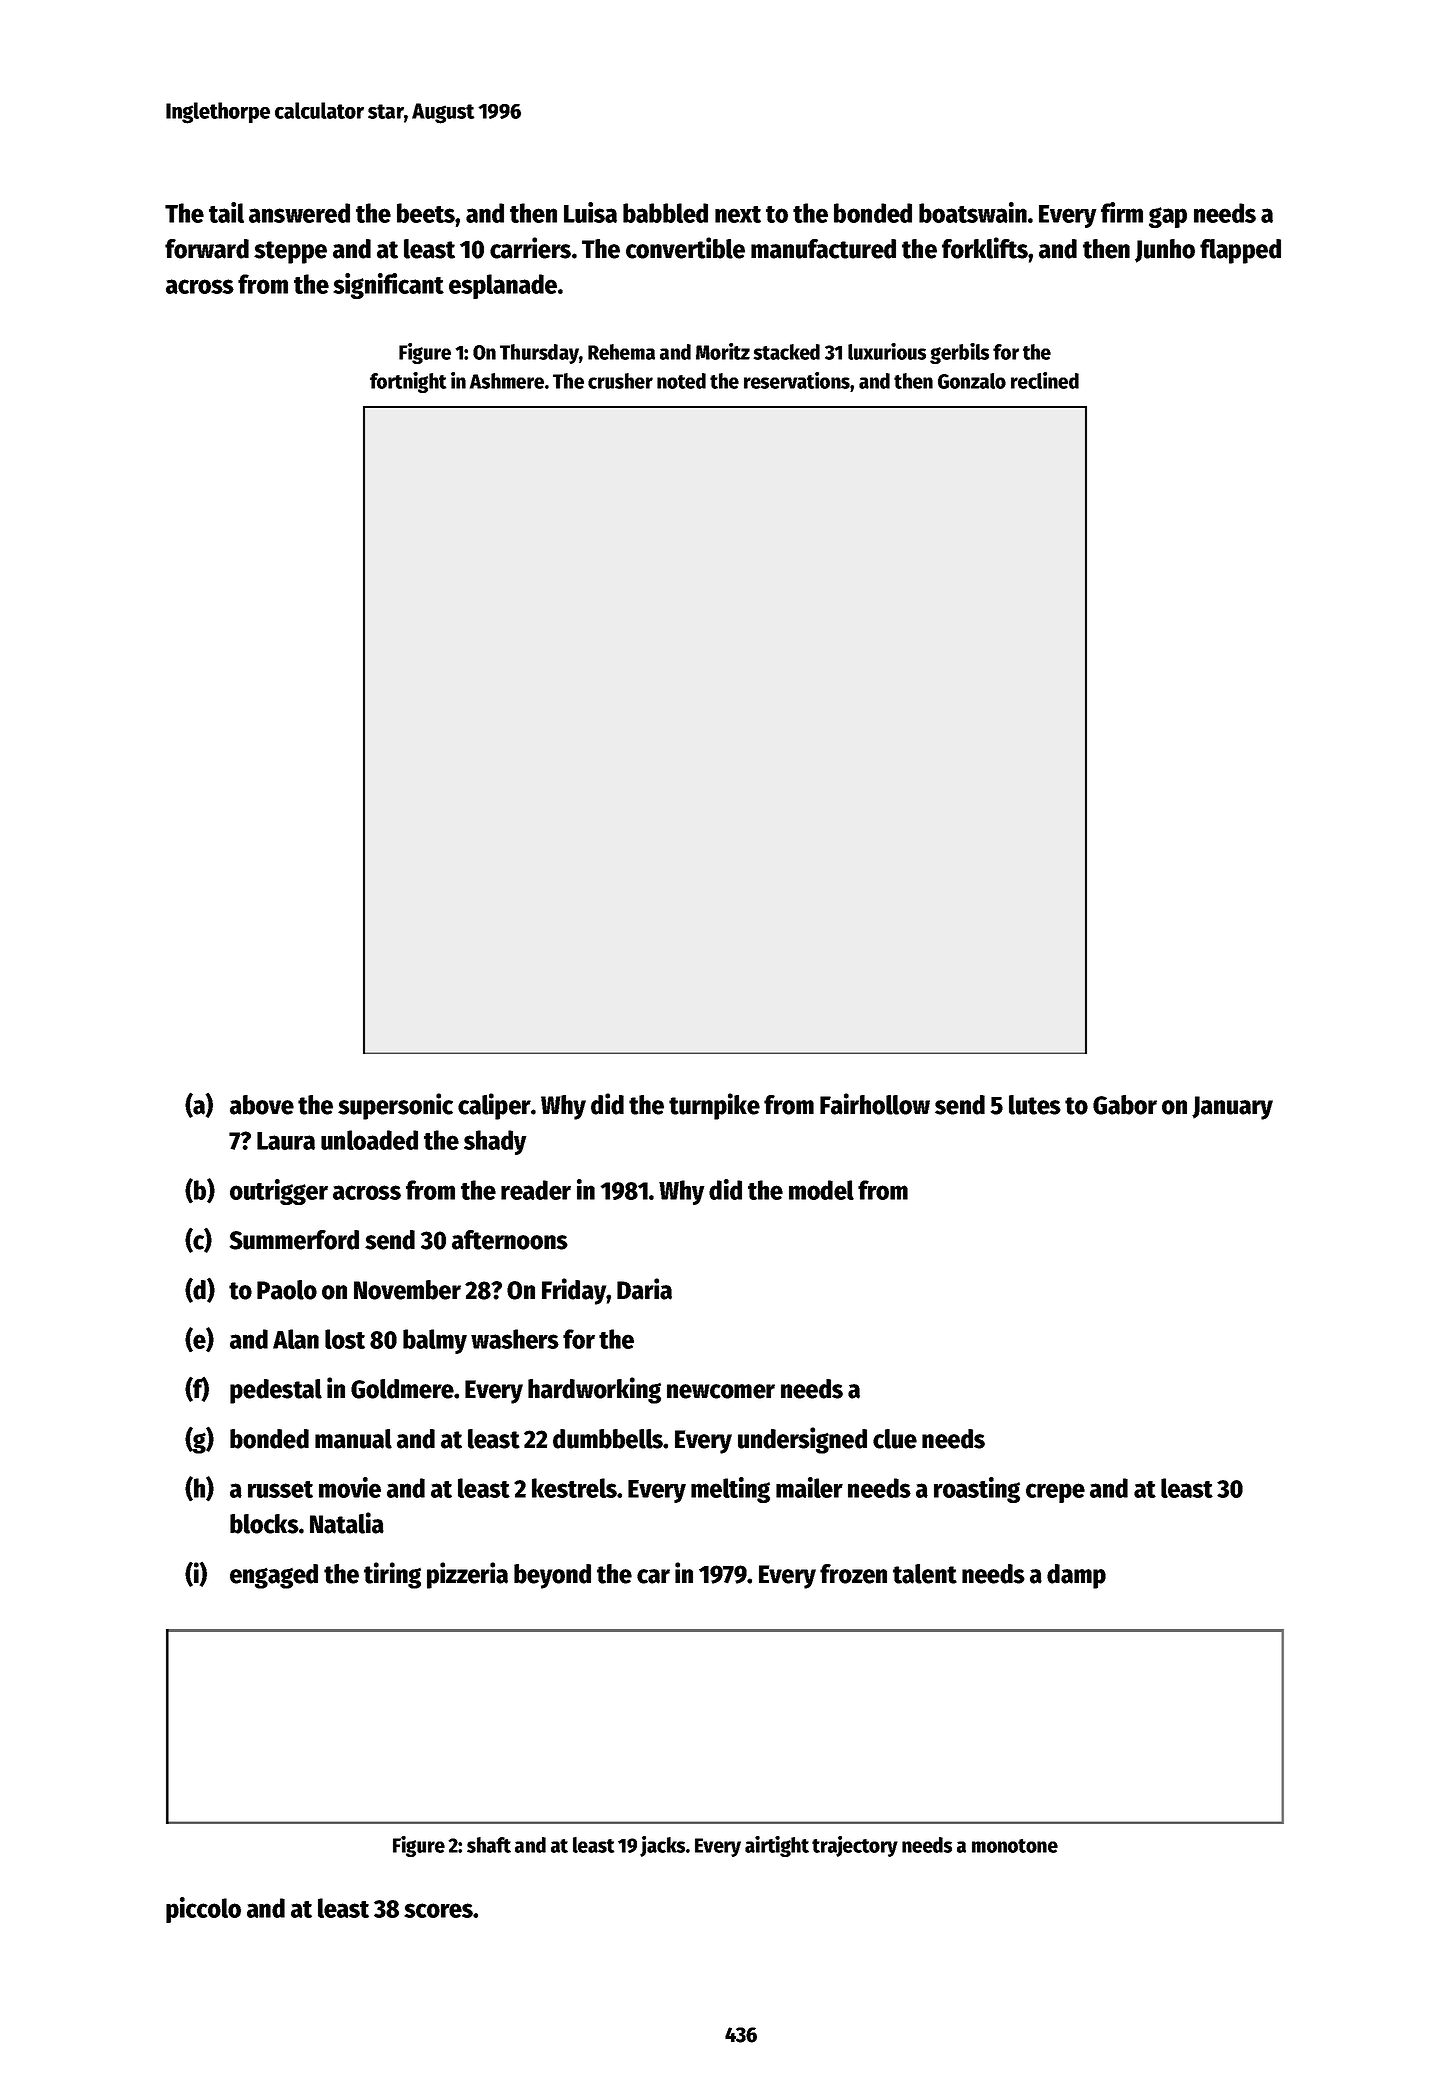 Image resolution: width=1450 pixels, height=2100 pixels. What do you see at coordinates (1045, 380) in the image?
I see `reclined` at bounding box center [1045, 380].
